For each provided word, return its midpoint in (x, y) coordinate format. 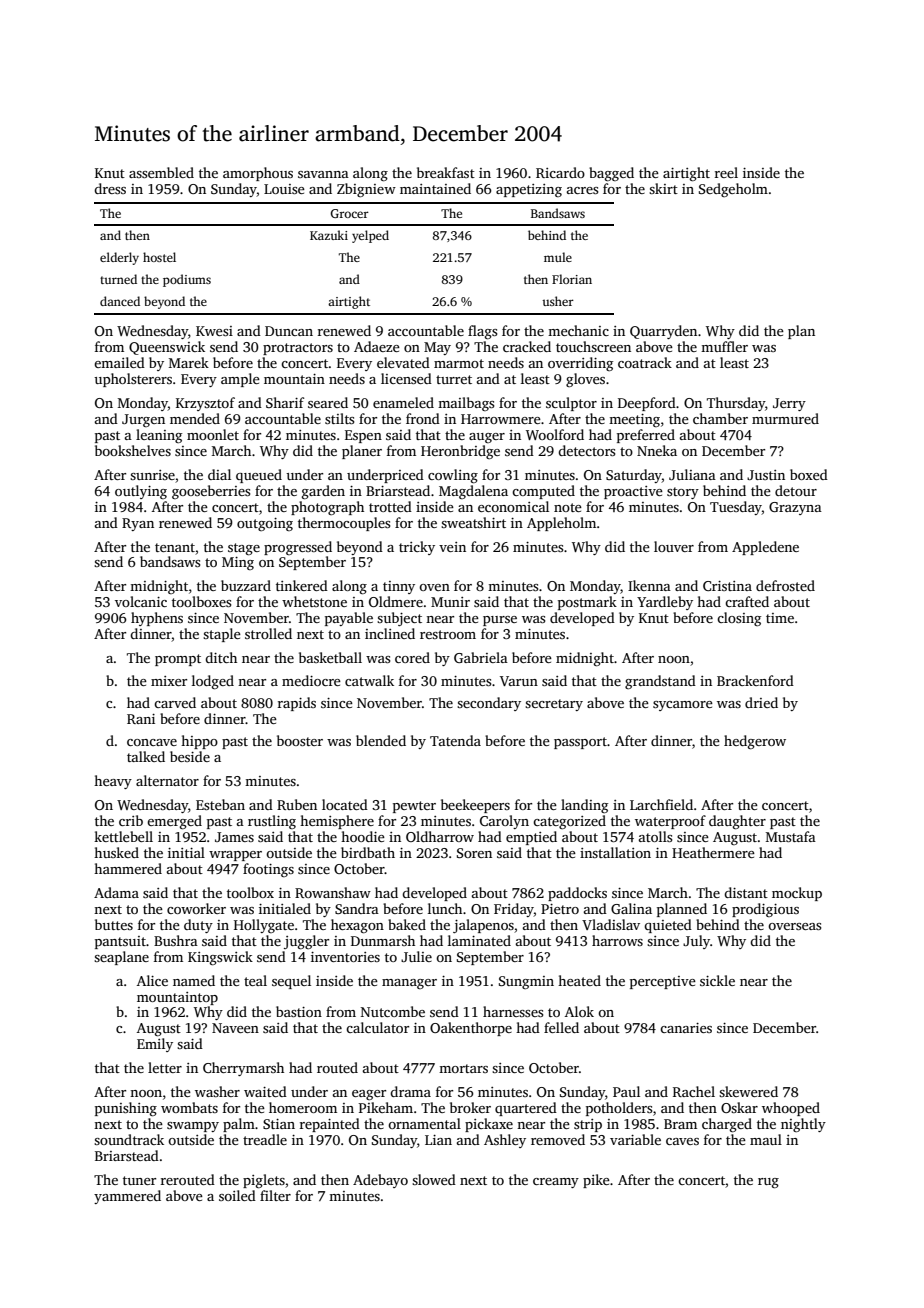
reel (726, 172)
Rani (141, 719)
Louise (284, 189)
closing (739, 619)
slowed (434, 1179)
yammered (127, 1197)
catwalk (369, 680)
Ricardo (560, 172)
